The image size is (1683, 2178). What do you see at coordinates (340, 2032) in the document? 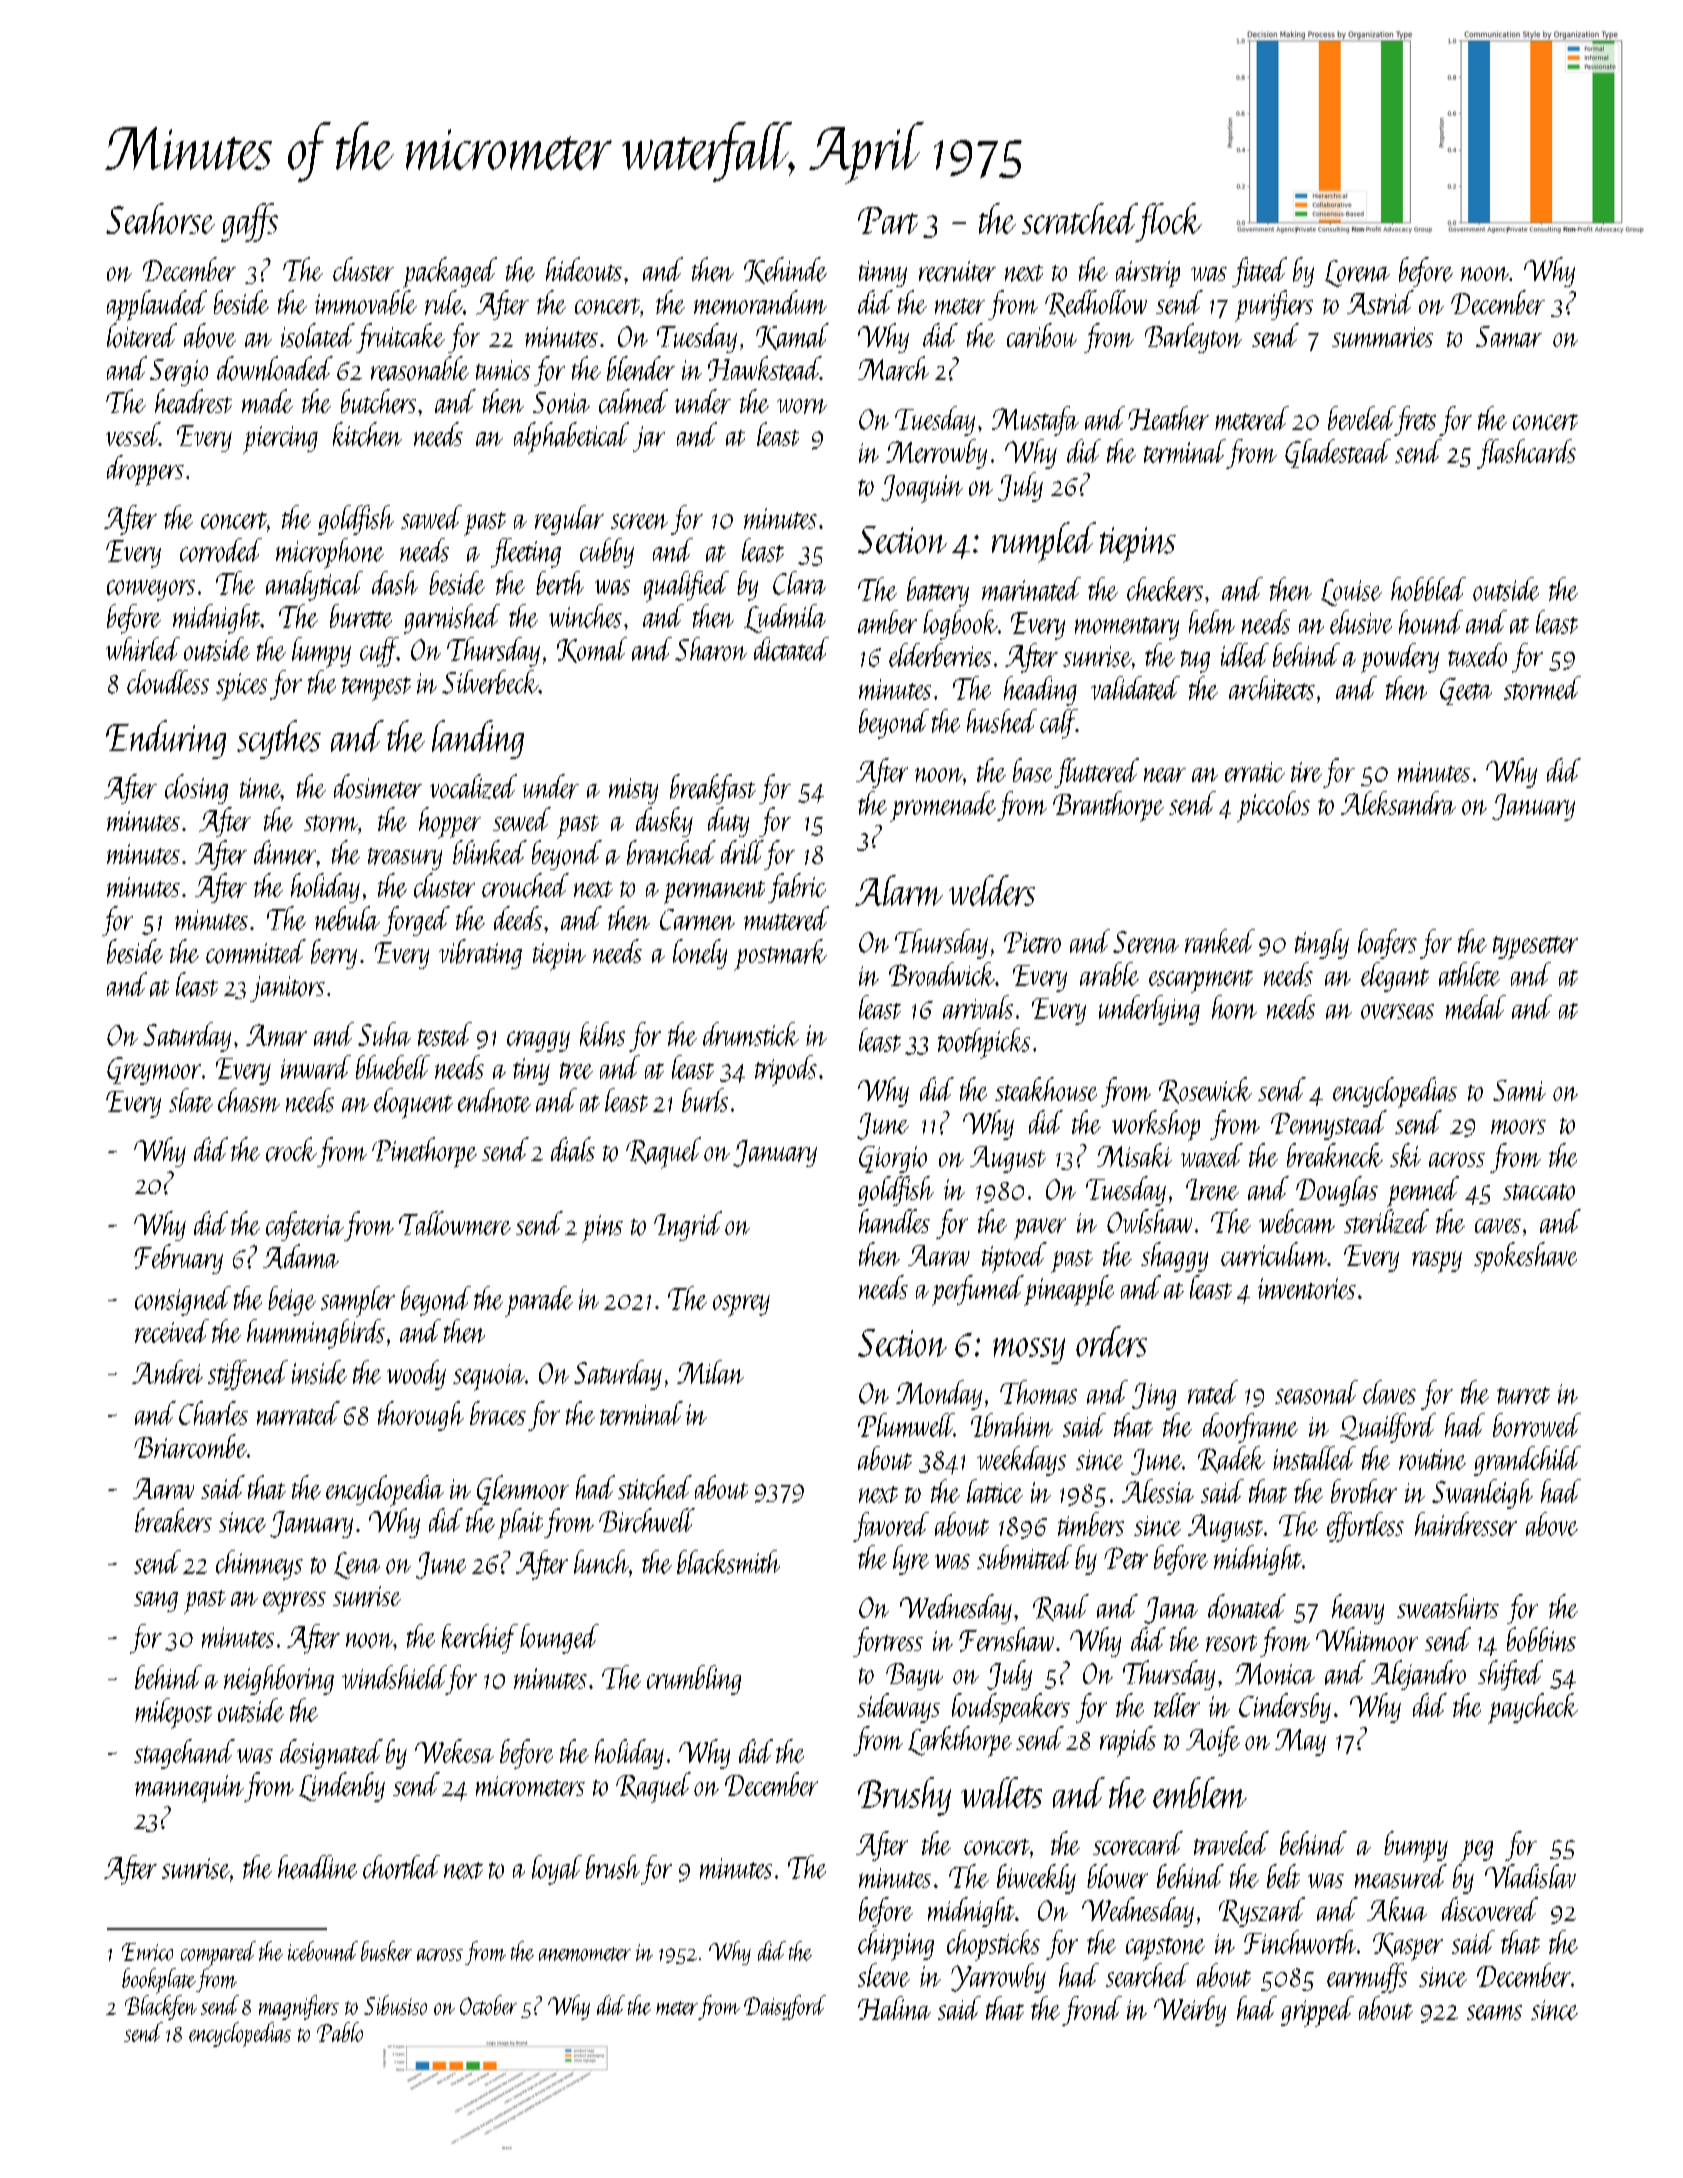
I see `Pablo` at bounding box center [340, 2032].
